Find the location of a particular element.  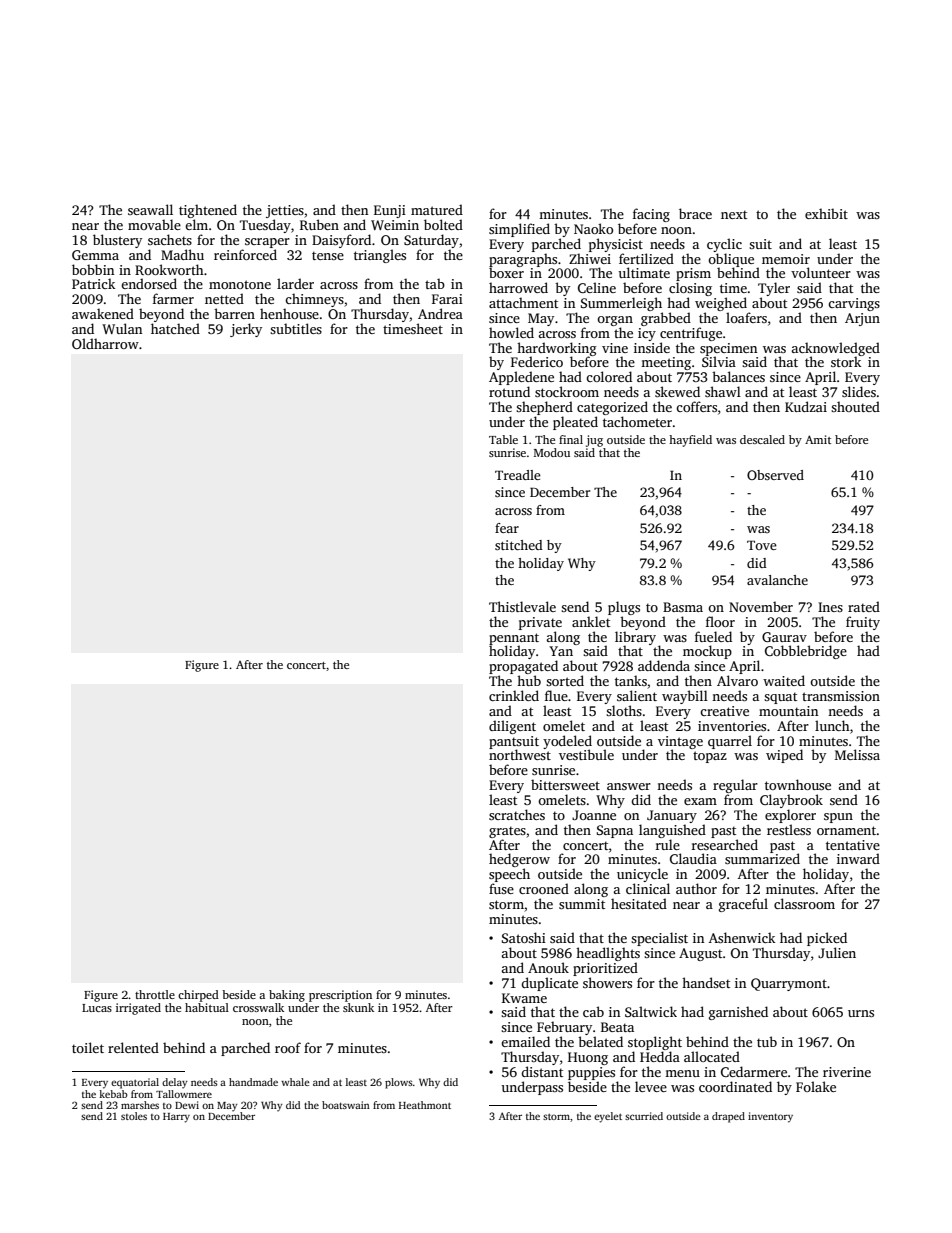

fuse is located at coordinates (501, 888).
